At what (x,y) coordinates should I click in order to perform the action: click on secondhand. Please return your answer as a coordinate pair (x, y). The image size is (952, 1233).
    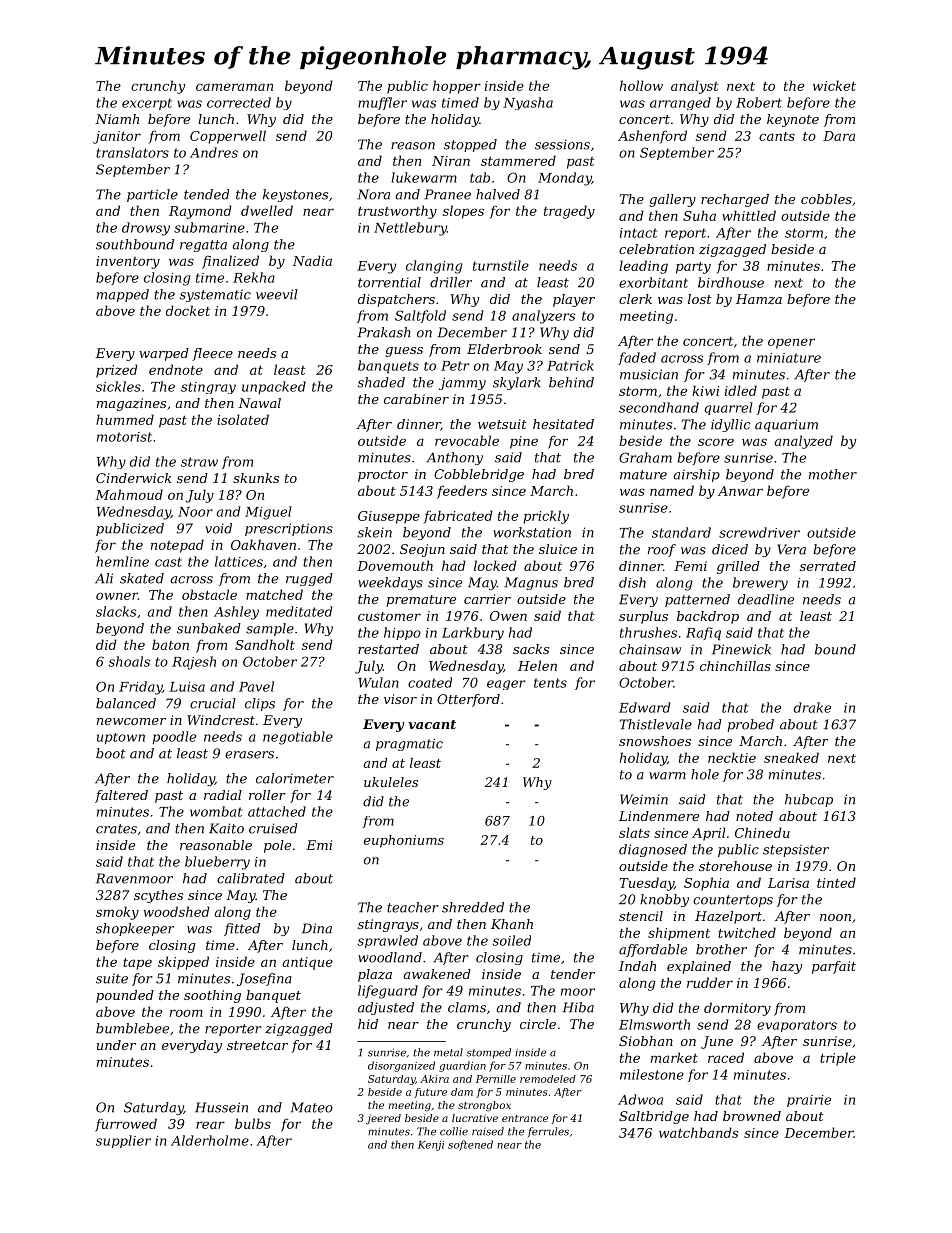
    Looking at the image, I should click on (659, 407).
